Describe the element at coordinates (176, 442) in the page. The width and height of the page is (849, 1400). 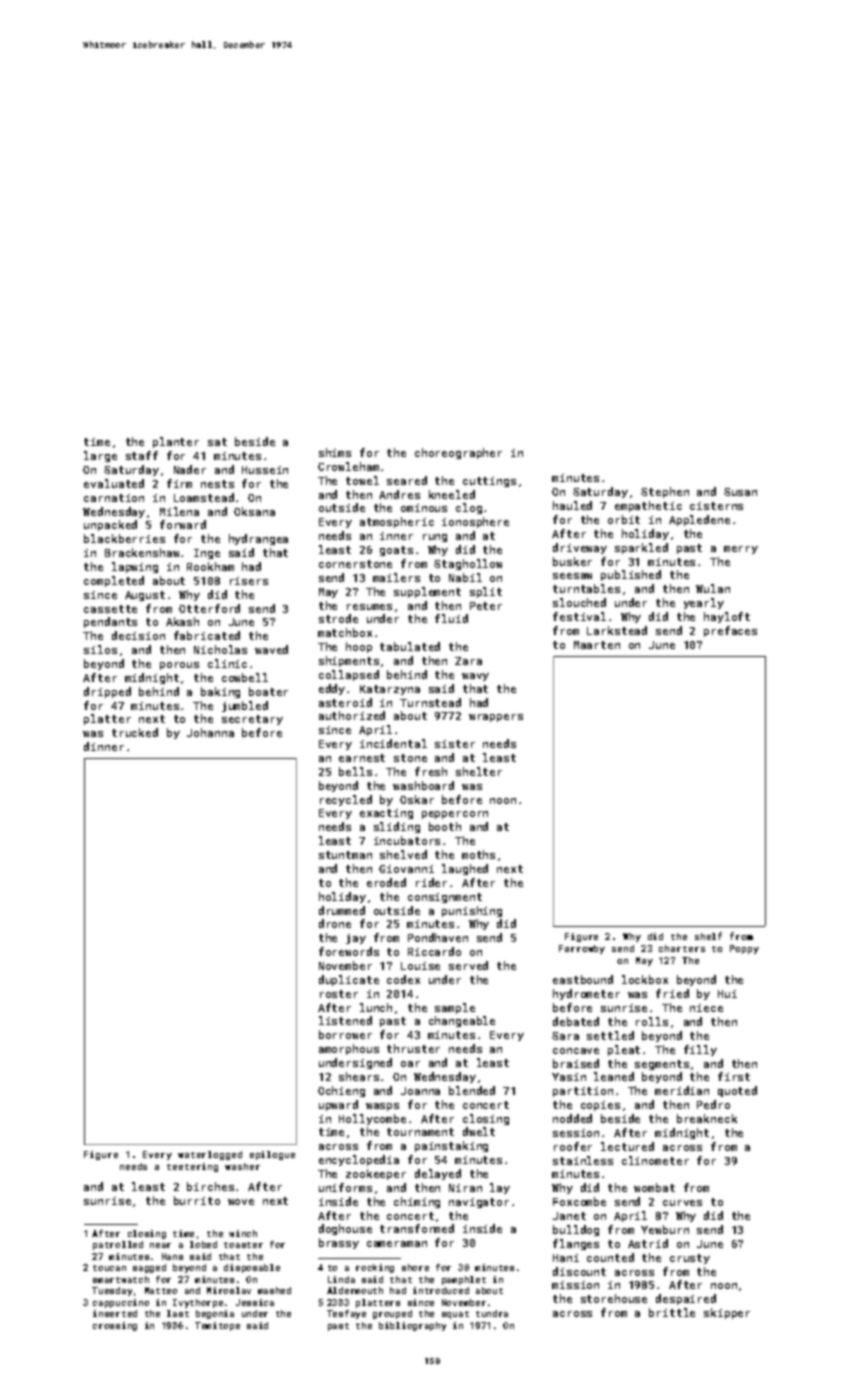
I see `planter` at that location.
